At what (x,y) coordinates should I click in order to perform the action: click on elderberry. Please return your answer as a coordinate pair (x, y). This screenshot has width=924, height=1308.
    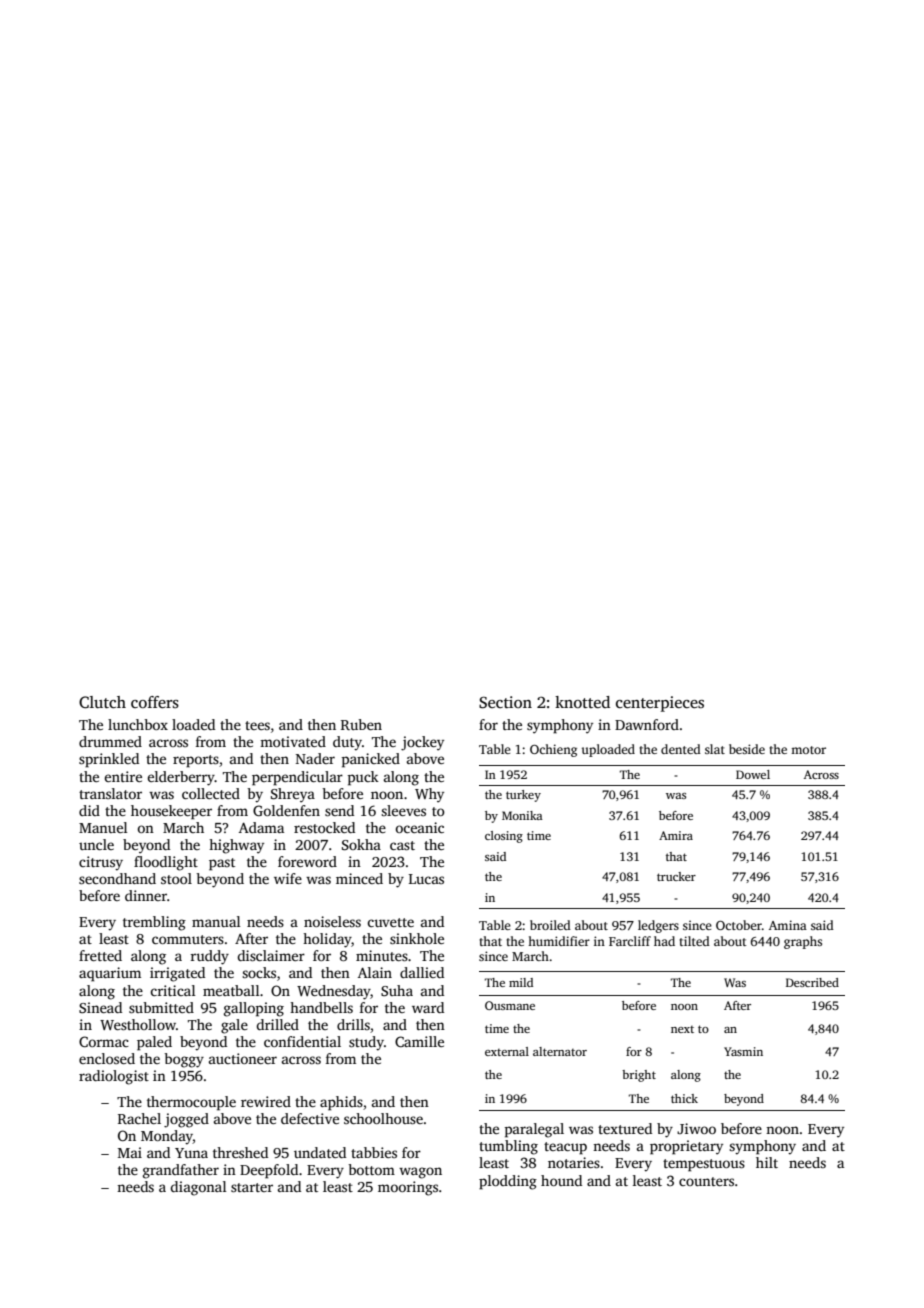
    Looking at the image, I should click on (181, 778).
